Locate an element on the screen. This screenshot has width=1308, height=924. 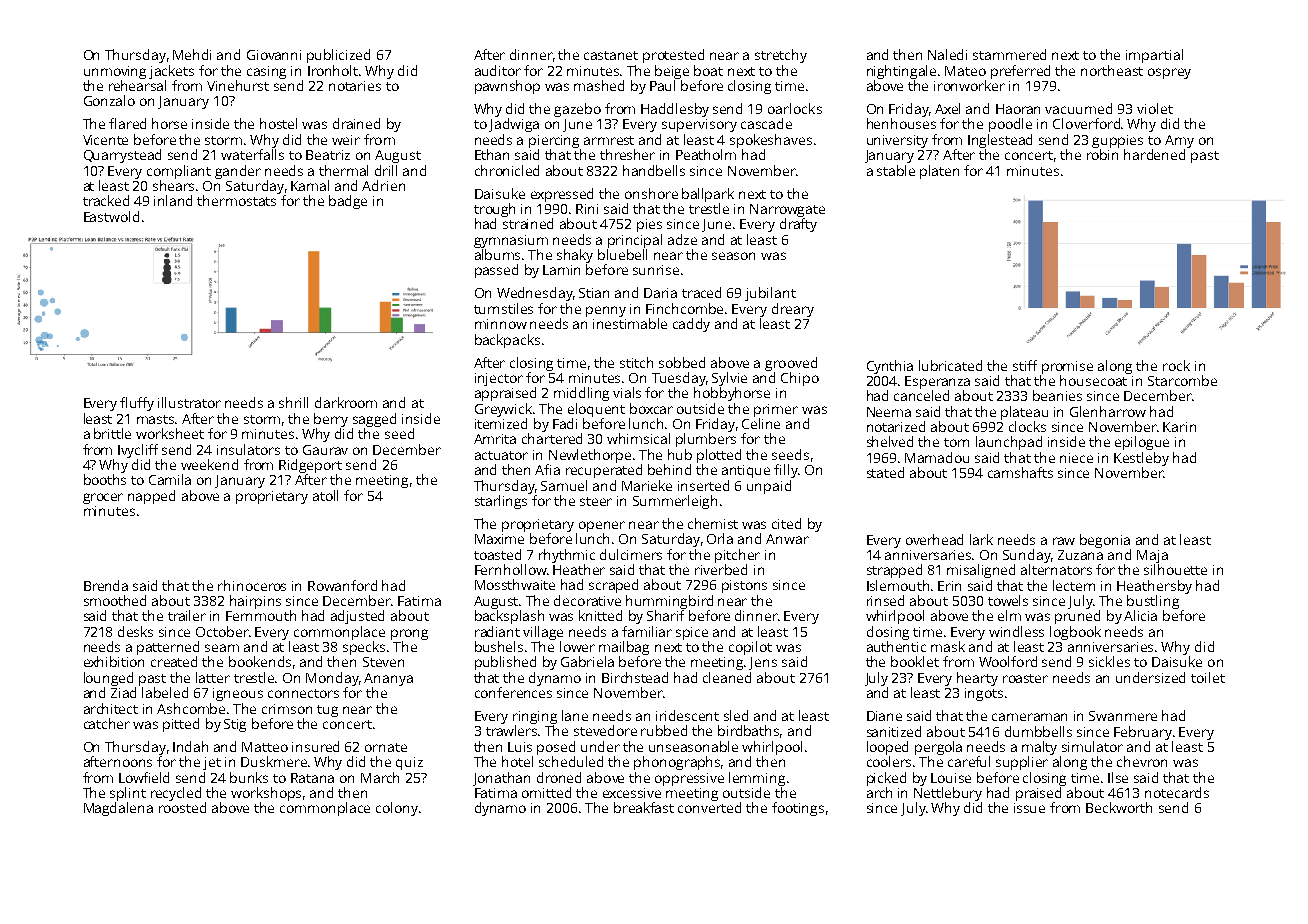
darkroom is located at coordinates (346, 402).
